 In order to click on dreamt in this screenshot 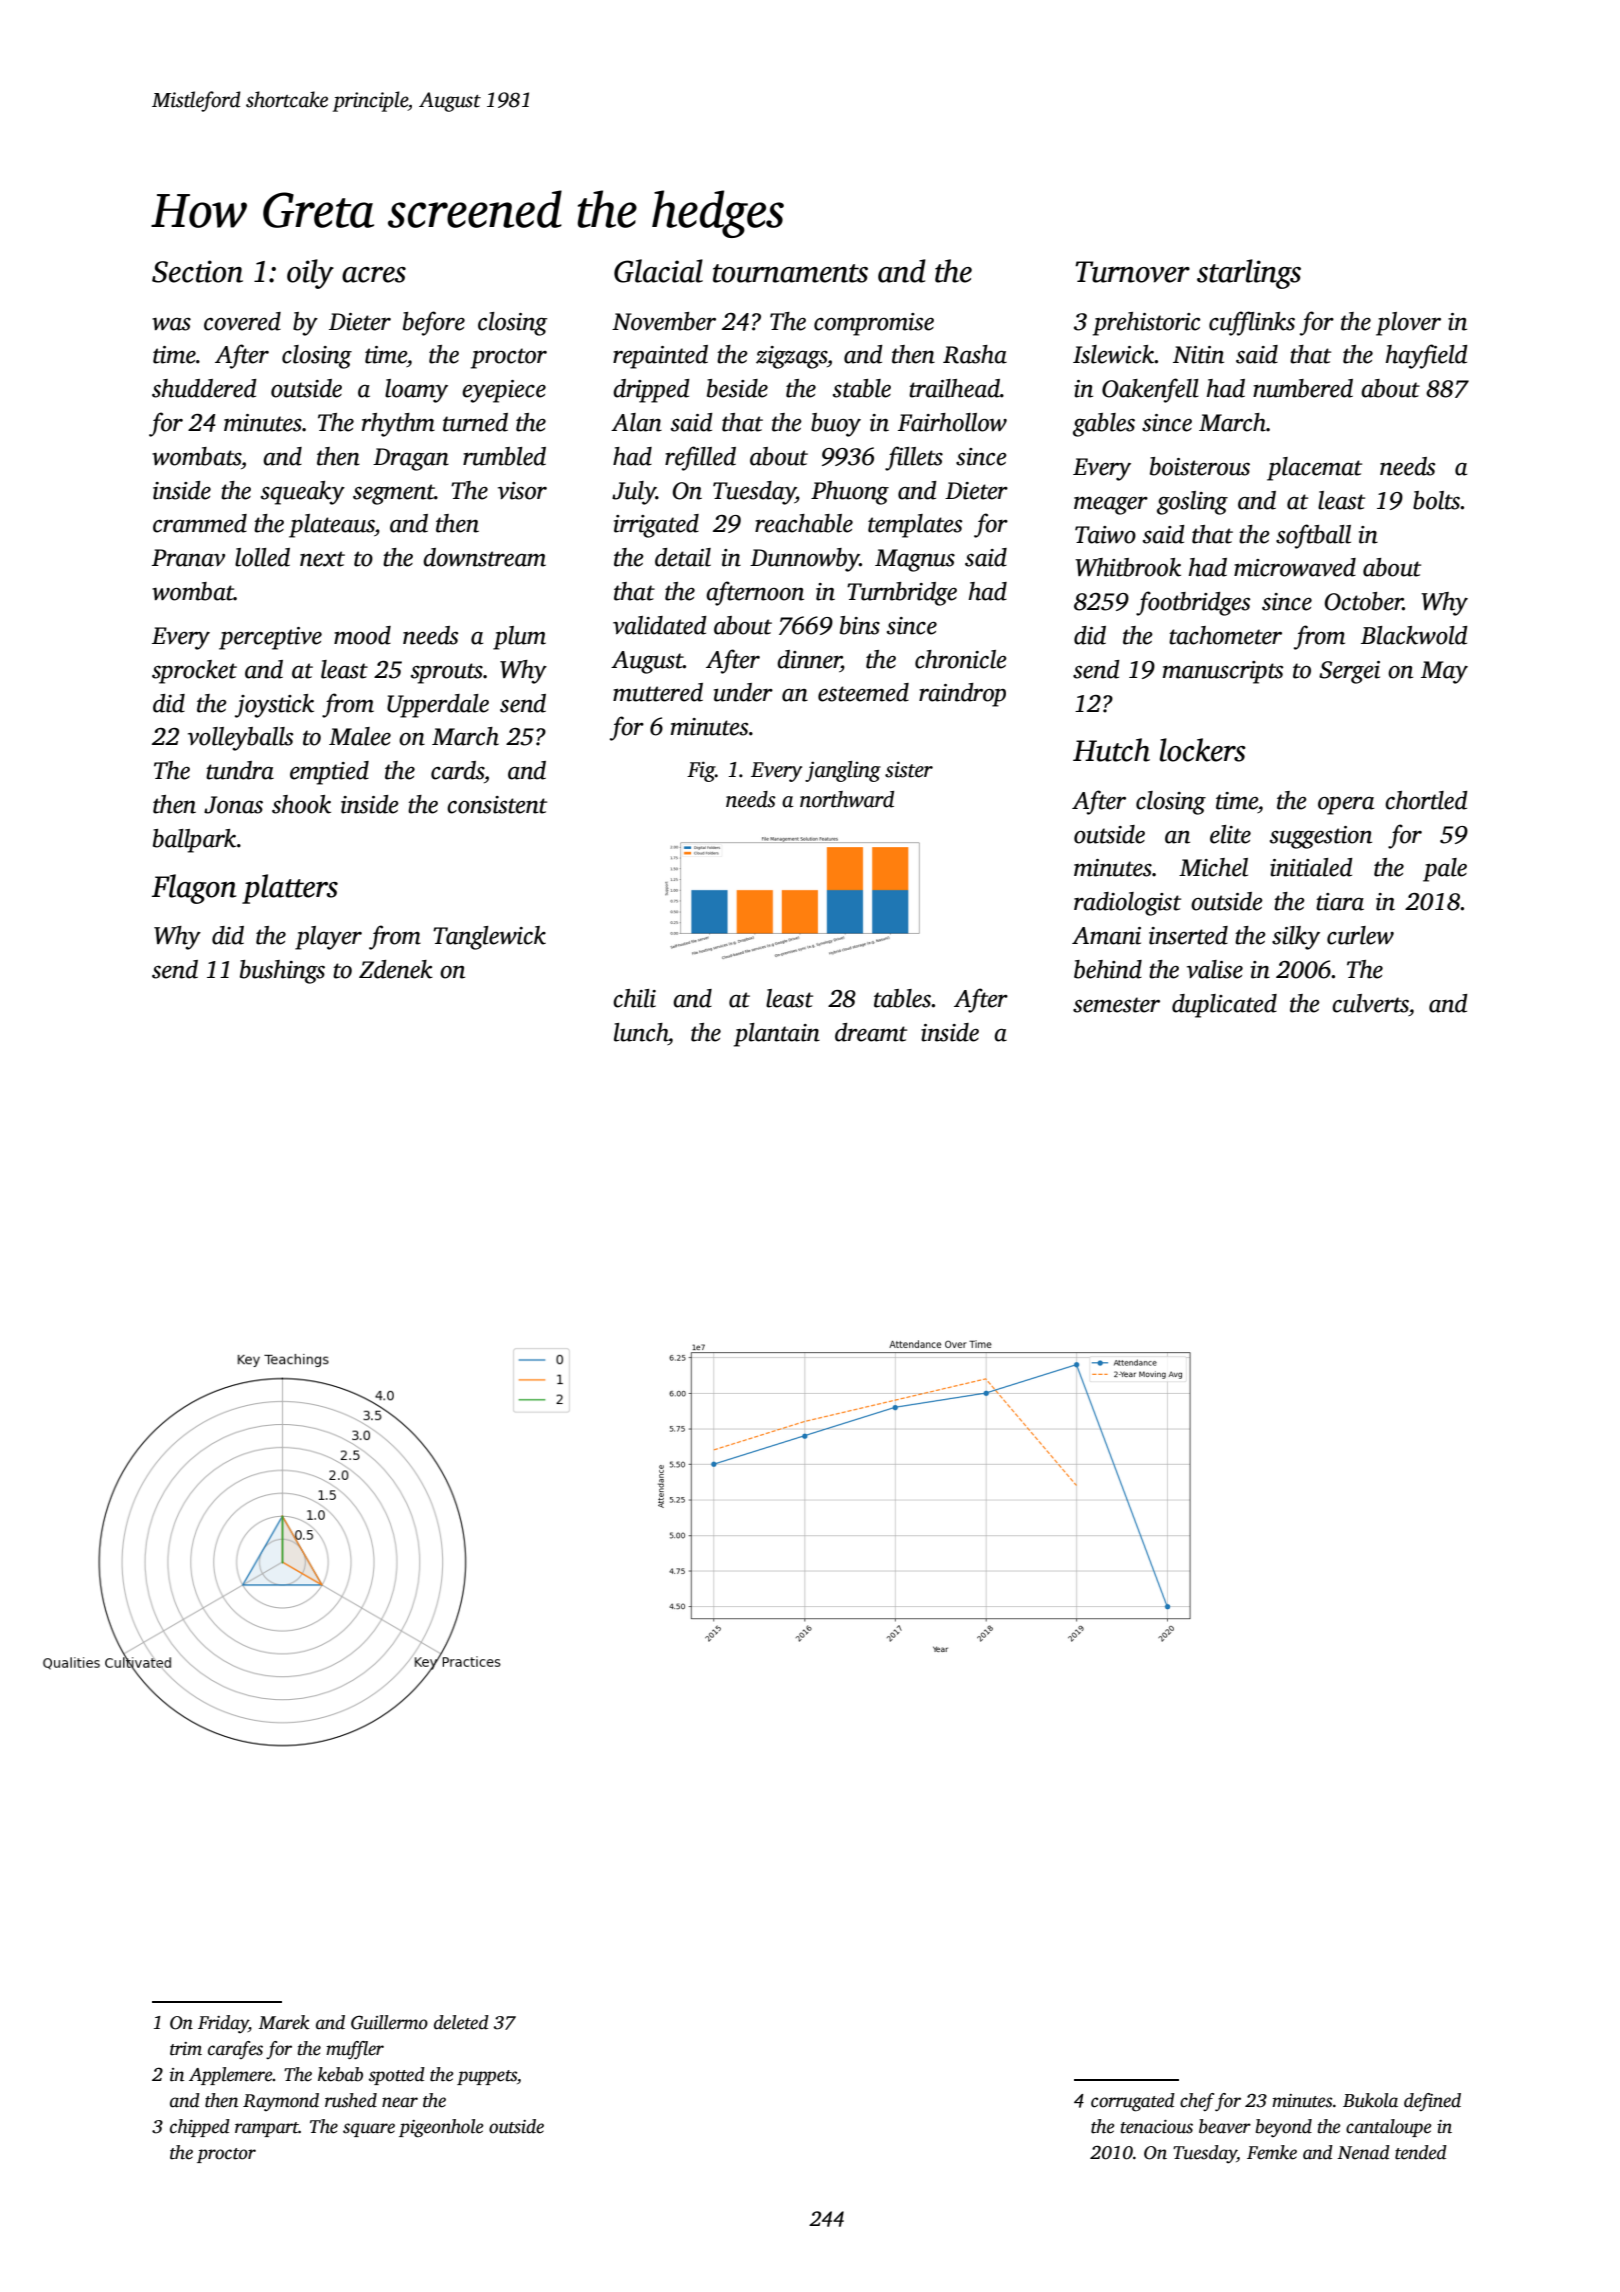, I will do `click(871, 1032)`.
